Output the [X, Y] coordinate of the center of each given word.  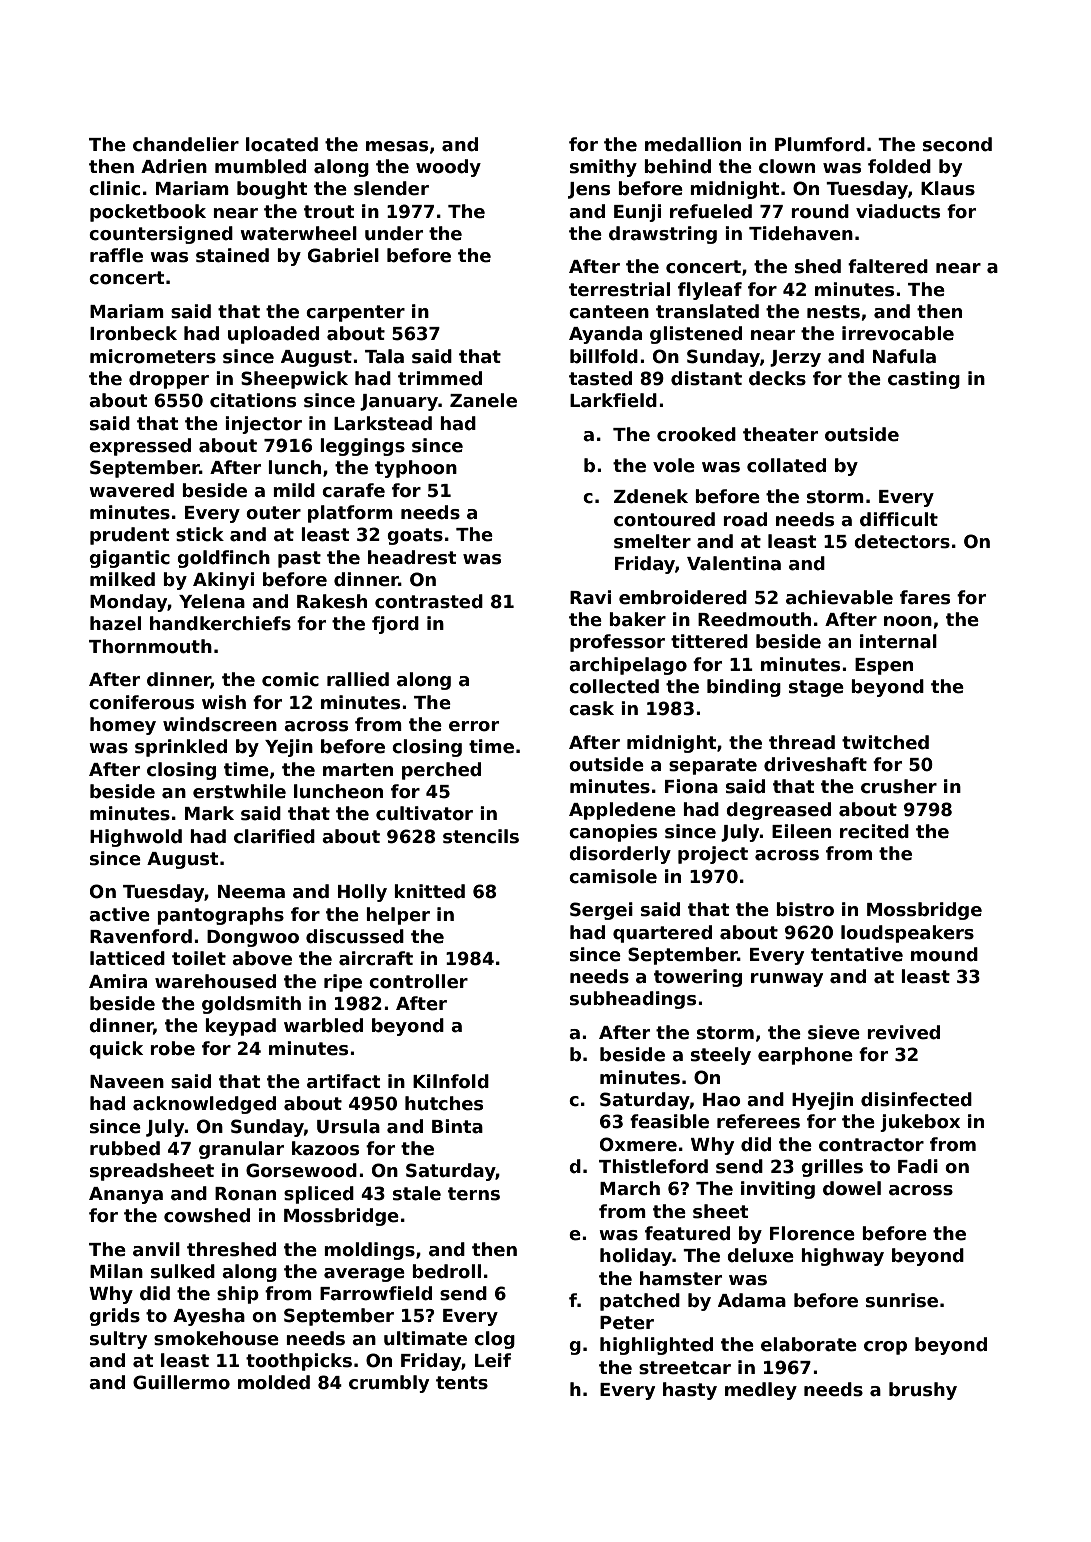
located [282, 144]
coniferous [141, 702]
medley [761, 1391]
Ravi [590, 597]
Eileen [801, 831]
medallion [693, 144]
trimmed [440, 378]
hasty [690, 1391]
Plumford [820, 144]
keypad [240, 1027]
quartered [662, 934]
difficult [899, 519]
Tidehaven [801, 233]
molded [274, 1382]
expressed [140, 447]
